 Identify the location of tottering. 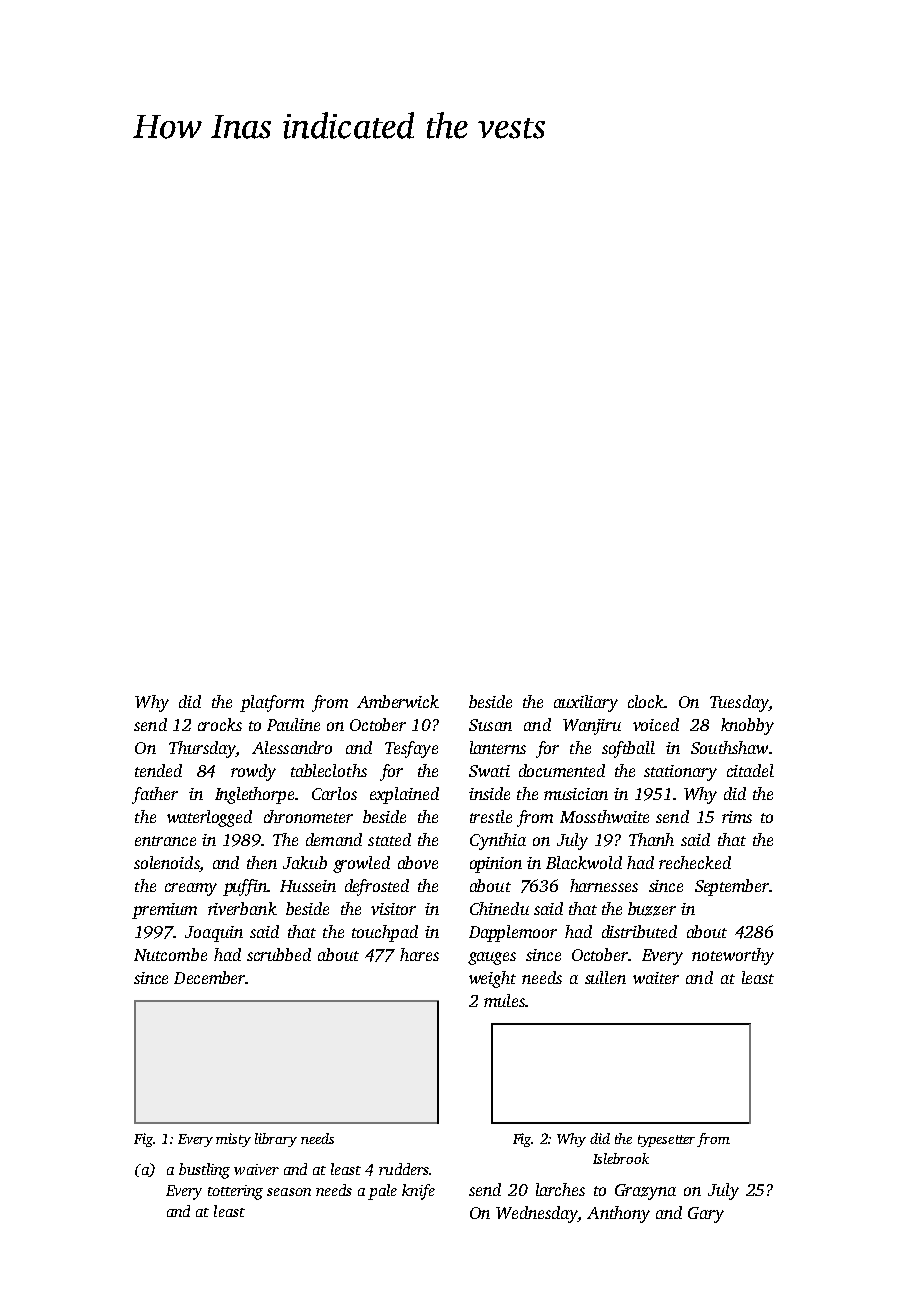
(235, 1192).
